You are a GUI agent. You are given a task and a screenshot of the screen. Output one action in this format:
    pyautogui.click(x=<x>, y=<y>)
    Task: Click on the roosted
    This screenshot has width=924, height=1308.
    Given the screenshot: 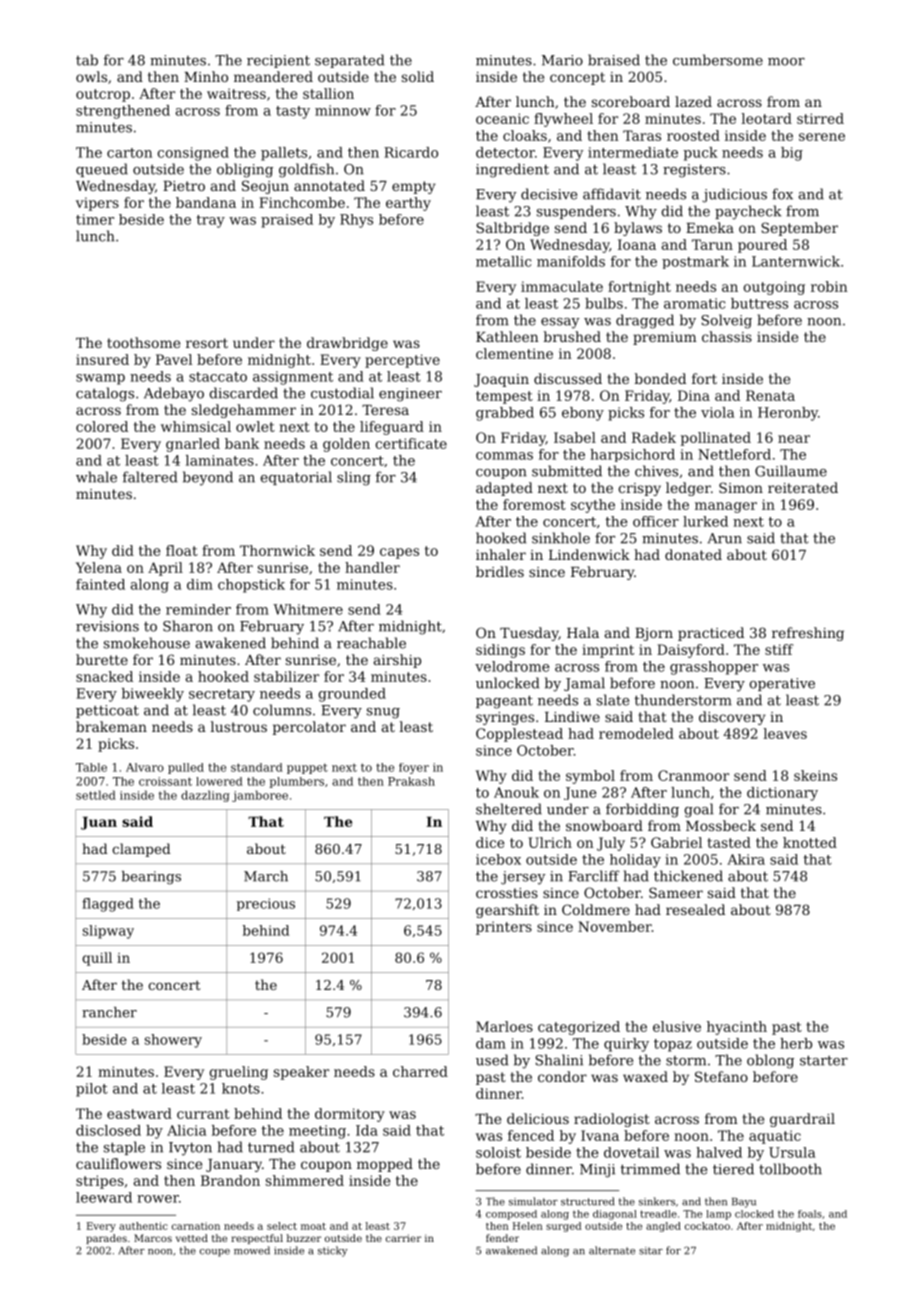 What is the action you would take?
    pyautogui.click(x=693, y=135)
